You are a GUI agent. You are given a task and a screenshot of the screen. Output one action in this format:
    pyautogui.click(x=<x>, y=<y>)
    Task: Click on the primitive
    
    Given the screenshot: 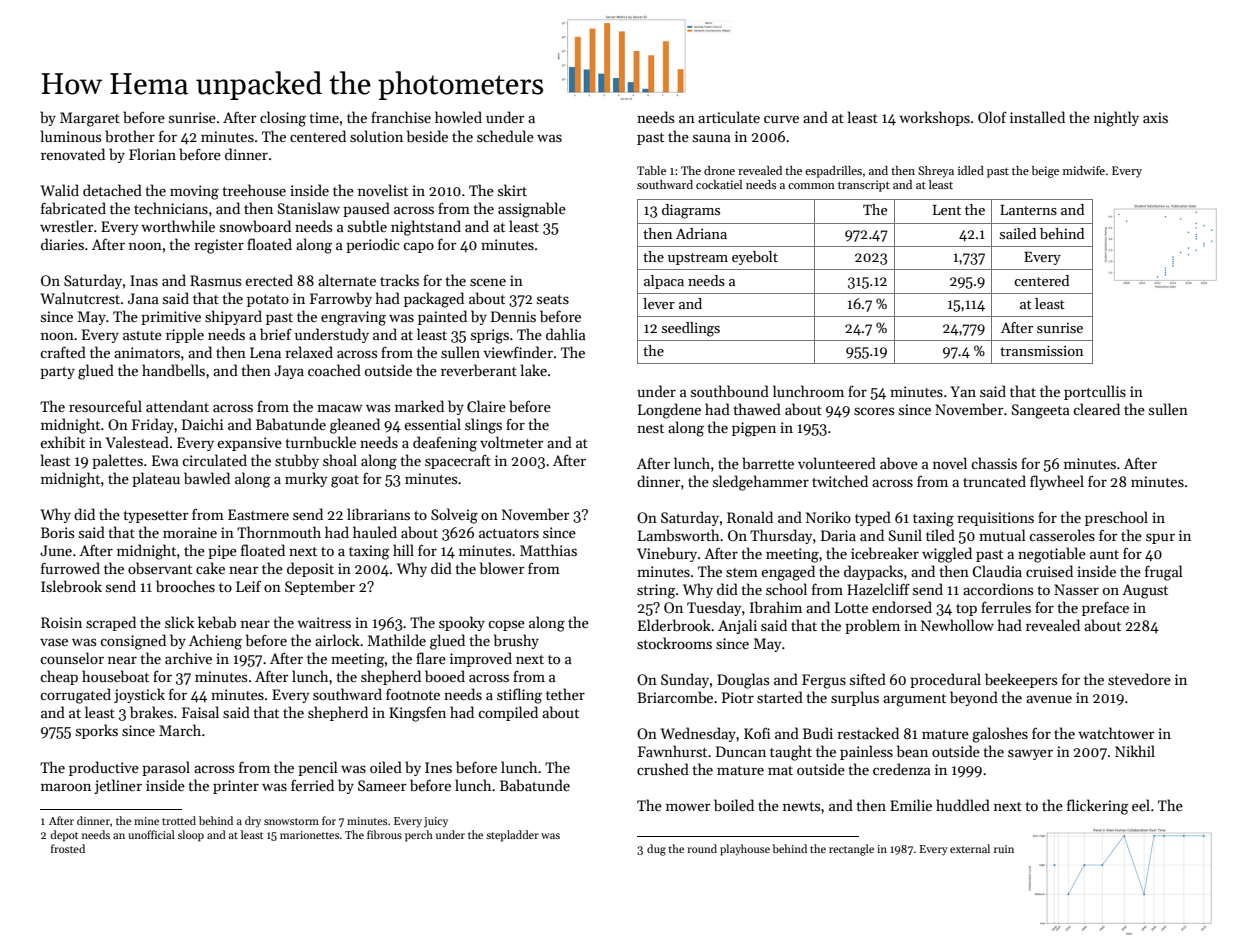 What is the action you would take?
    pyautogui.click(x=171, y=318)
